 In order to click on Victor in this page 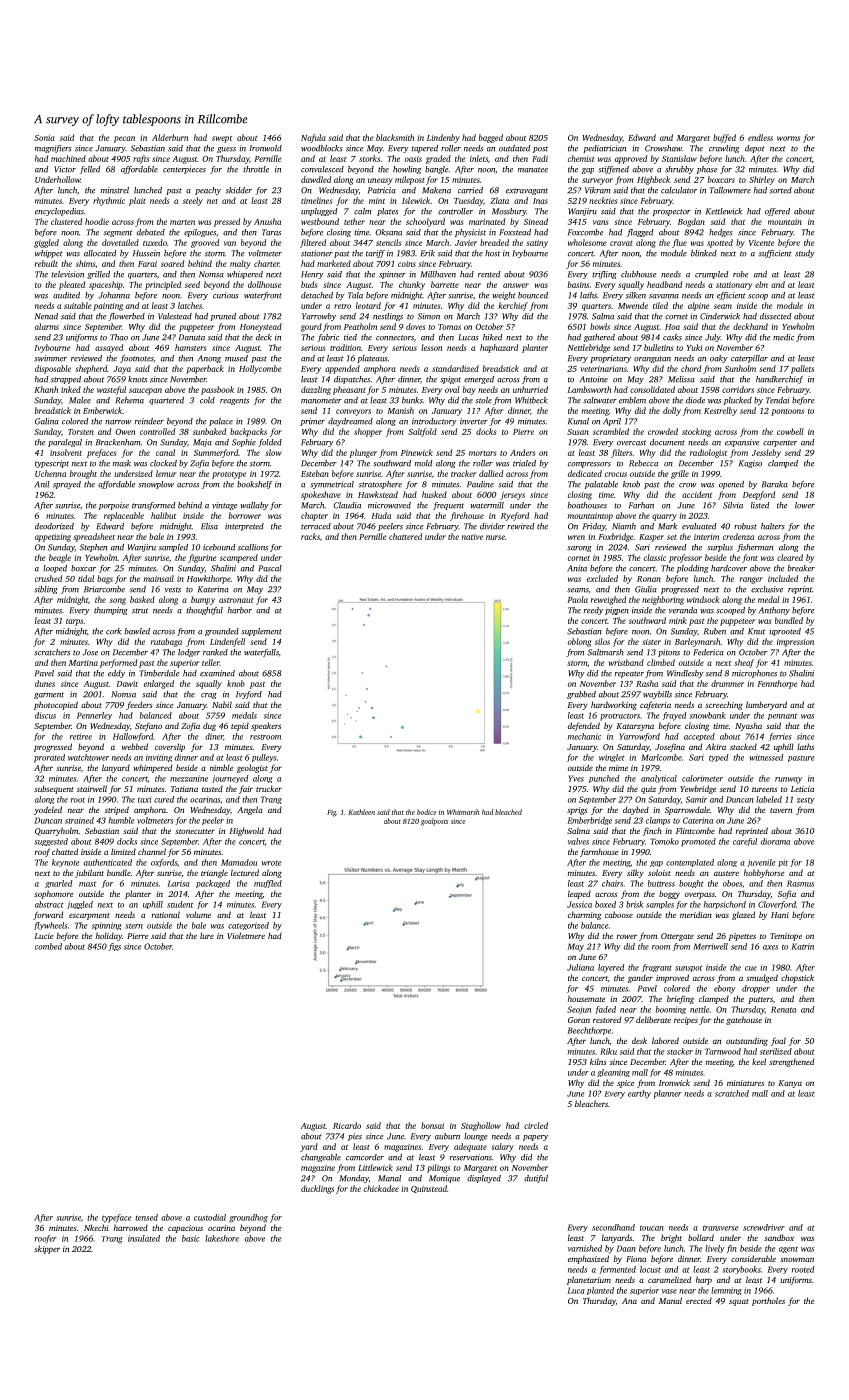, I will do `click(65, 169)`.
